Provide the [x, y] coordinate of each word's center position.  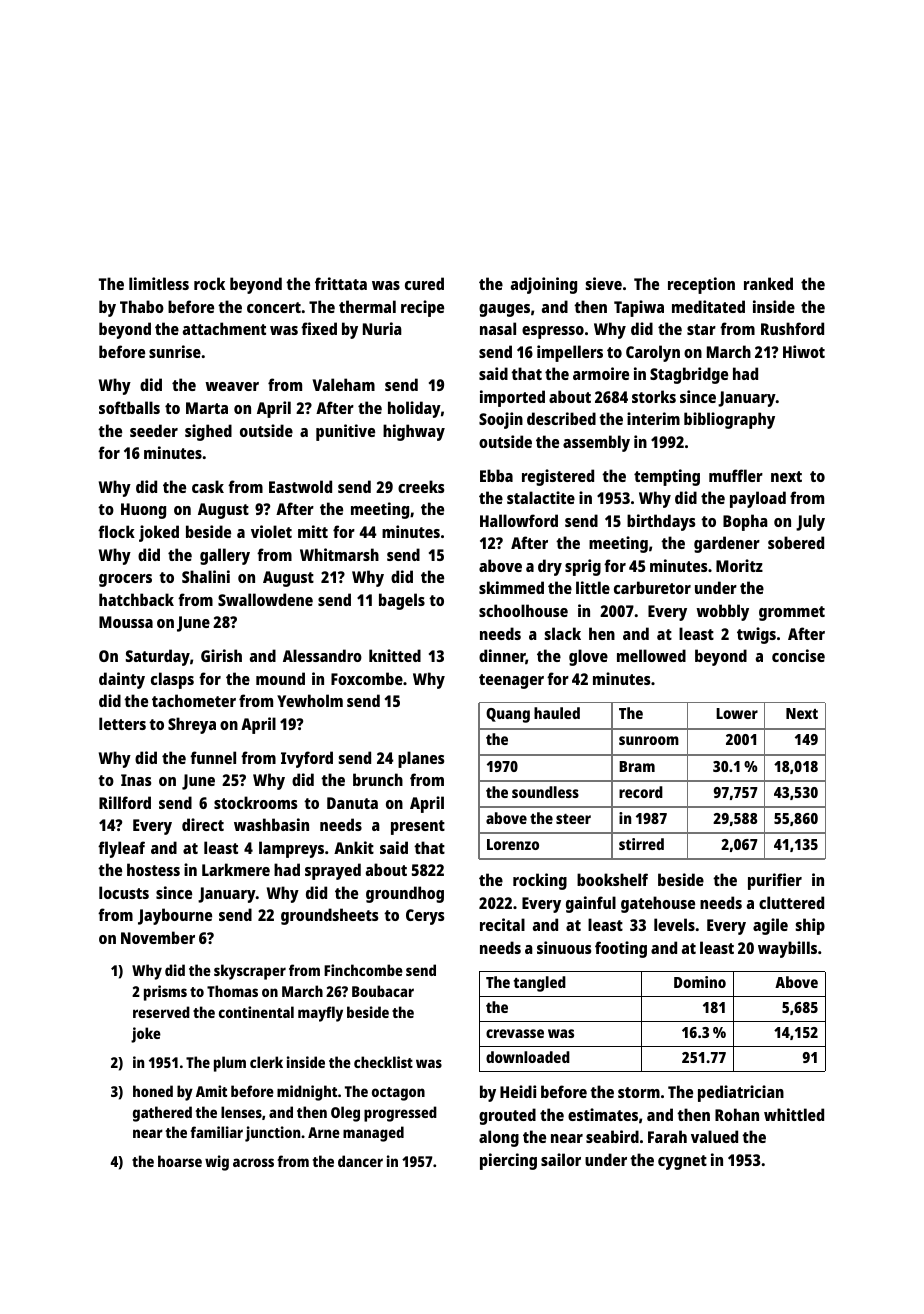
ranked [768, 283]
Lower [737, 713]
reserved [161, 1012]
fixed [319, 328]
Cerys [425, 917]
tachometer [194, 700]
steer [573, 819]
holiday [414, 409]
